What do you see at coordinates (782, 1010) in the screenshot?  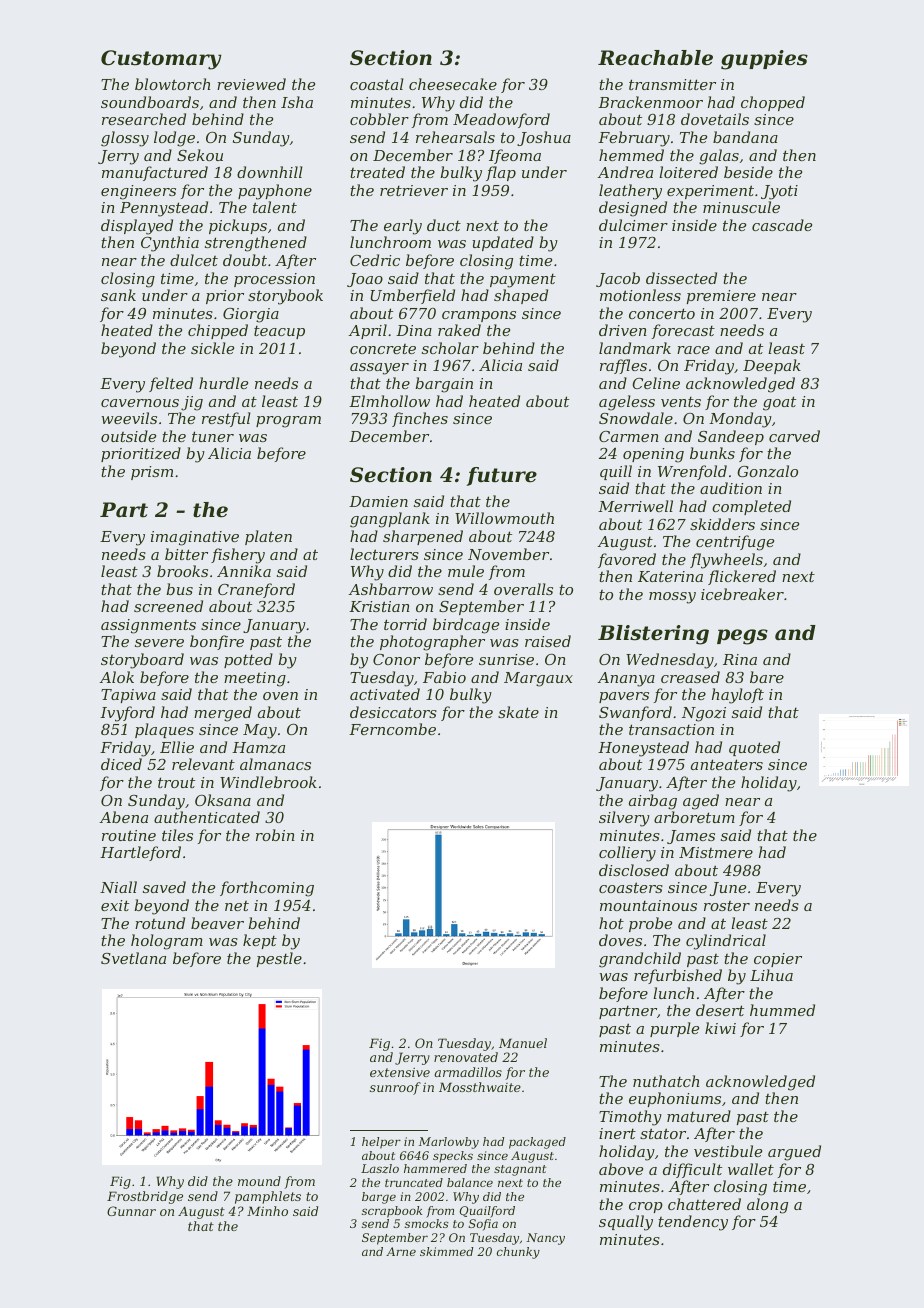 I see `hummed` at bounding box center [782, 1010].
